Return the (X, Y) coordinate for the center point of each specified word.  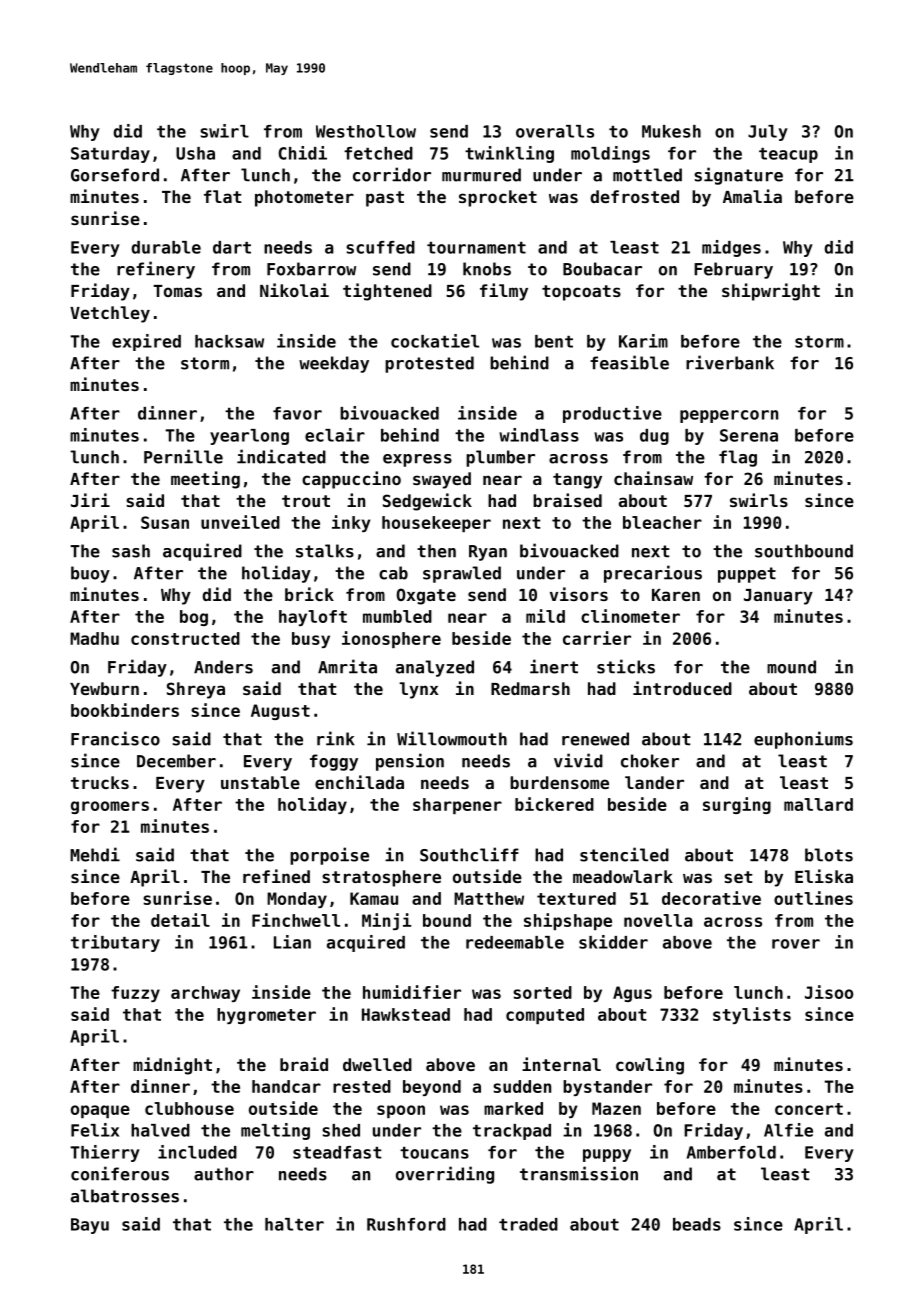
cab (393, 573)
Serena (749, 435)
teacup (788, 155)
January (778, 597)
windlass (539, 435)
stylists (752, 1015)
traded (528, 1224)
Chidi (302, 153)
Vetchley (110, 314)
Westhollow (366, 131)
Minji (386, 921)
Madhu (94, 638)
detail (180, 920)
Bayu (90, 1226)
